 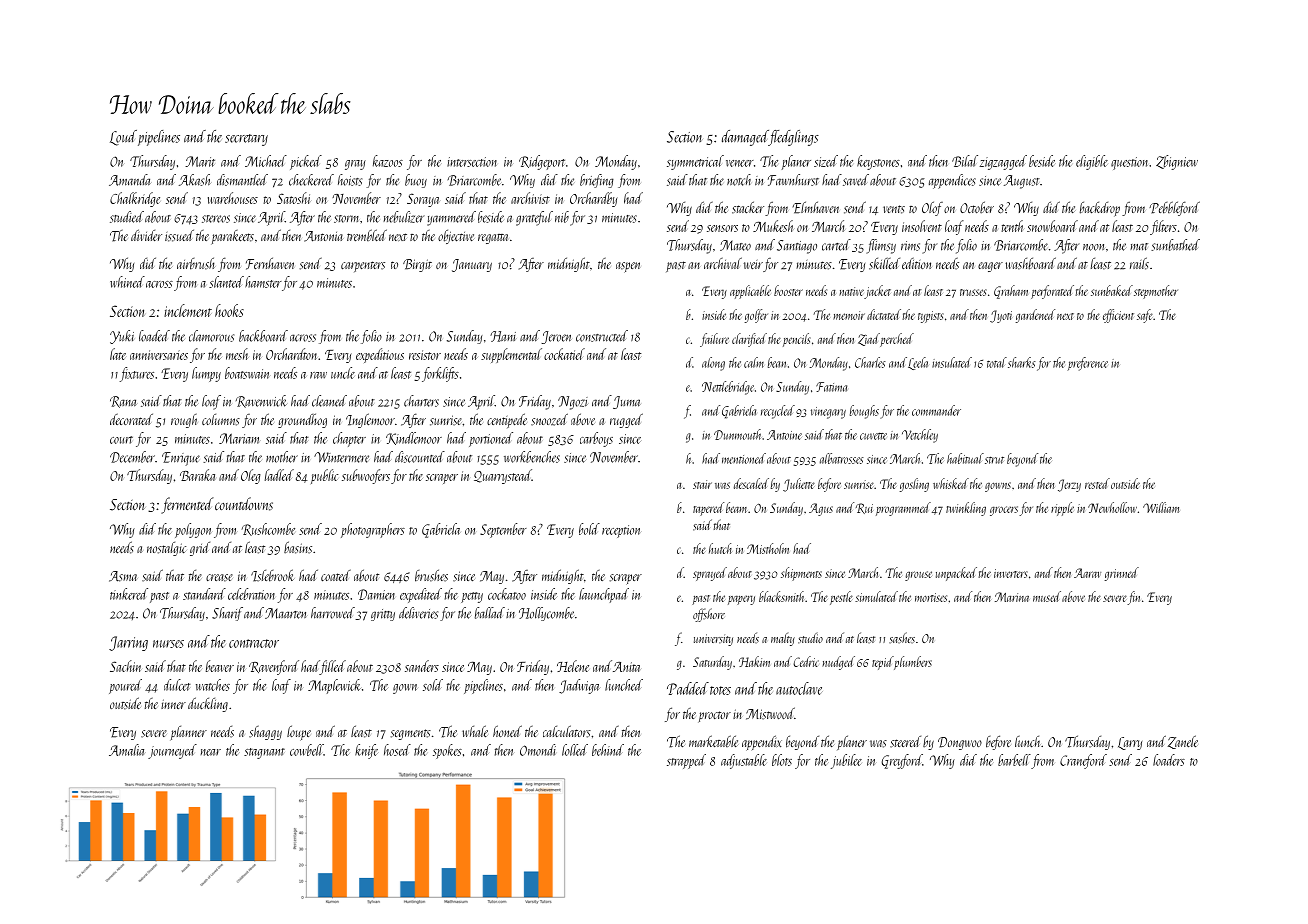 What do you see at coordinates (493, 239) in the screenshot?
I see `regatta` at bounding box center [493, 239].
